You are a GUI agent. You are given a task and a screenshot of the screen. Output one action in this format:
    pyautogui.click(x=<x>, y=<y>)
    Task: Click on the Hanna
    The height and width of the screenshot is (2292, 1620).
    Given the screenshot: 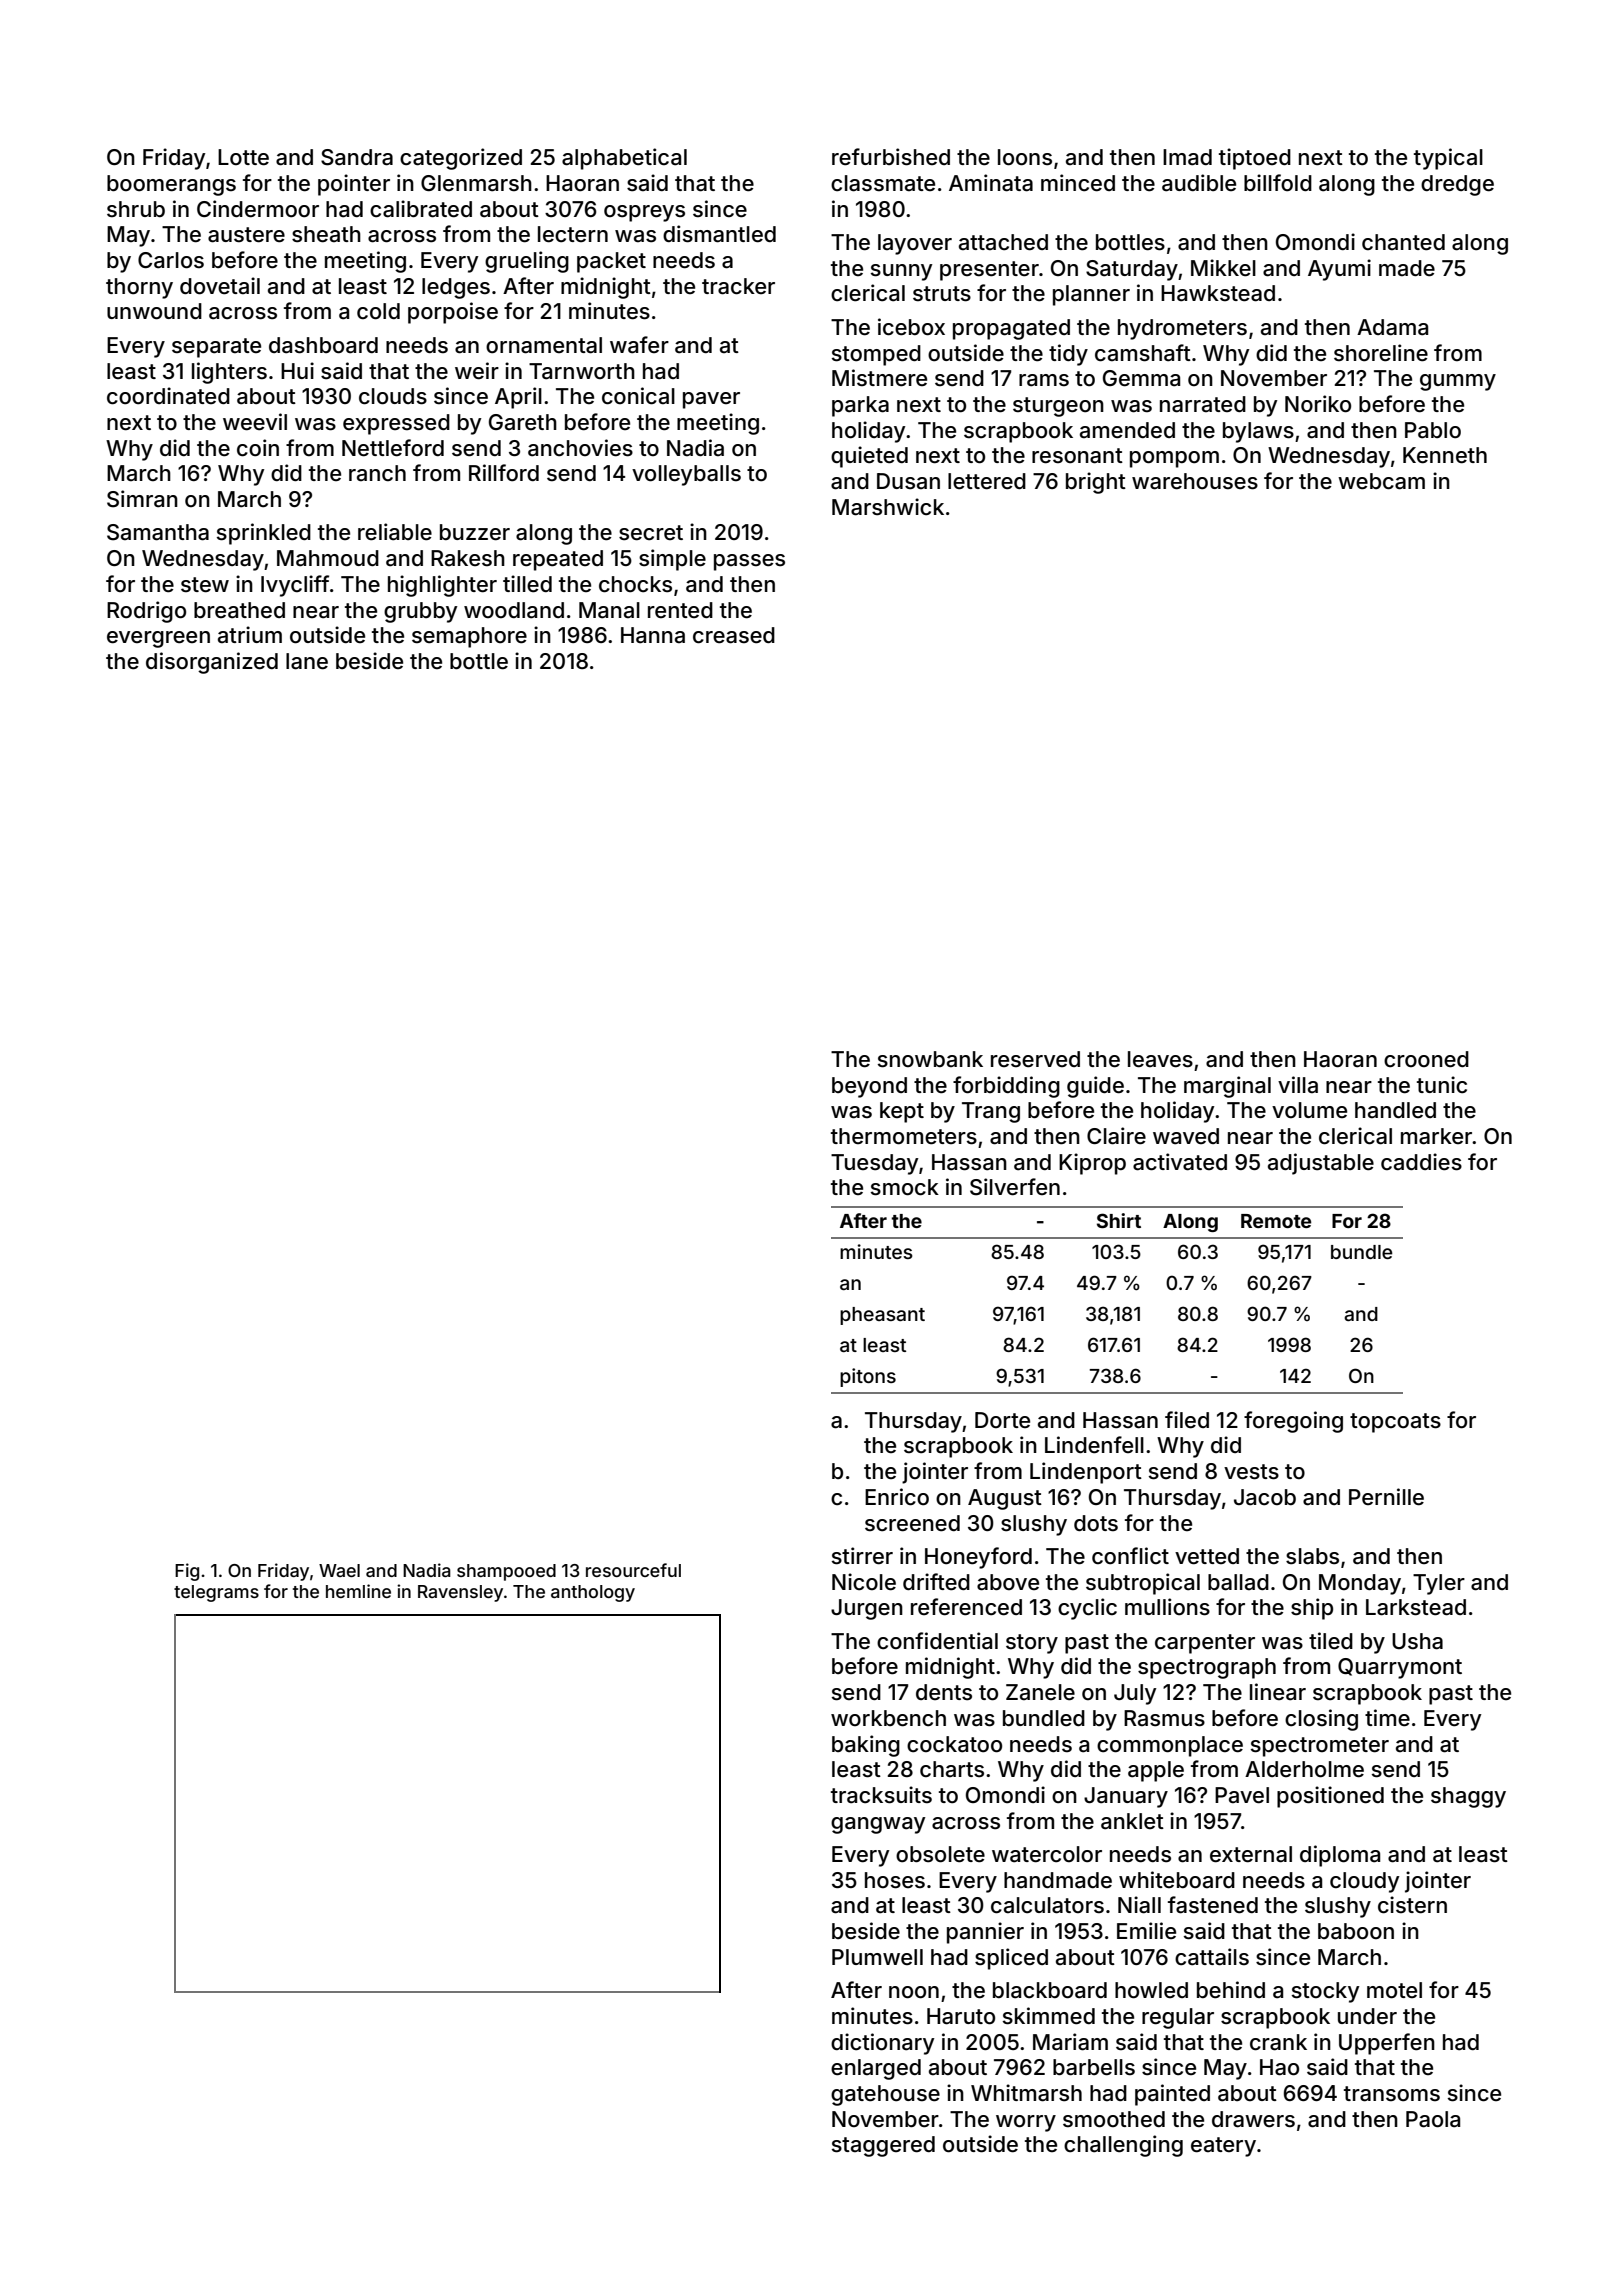 What is the action you would take?
    pyautogui.click(x=653, y=635)
